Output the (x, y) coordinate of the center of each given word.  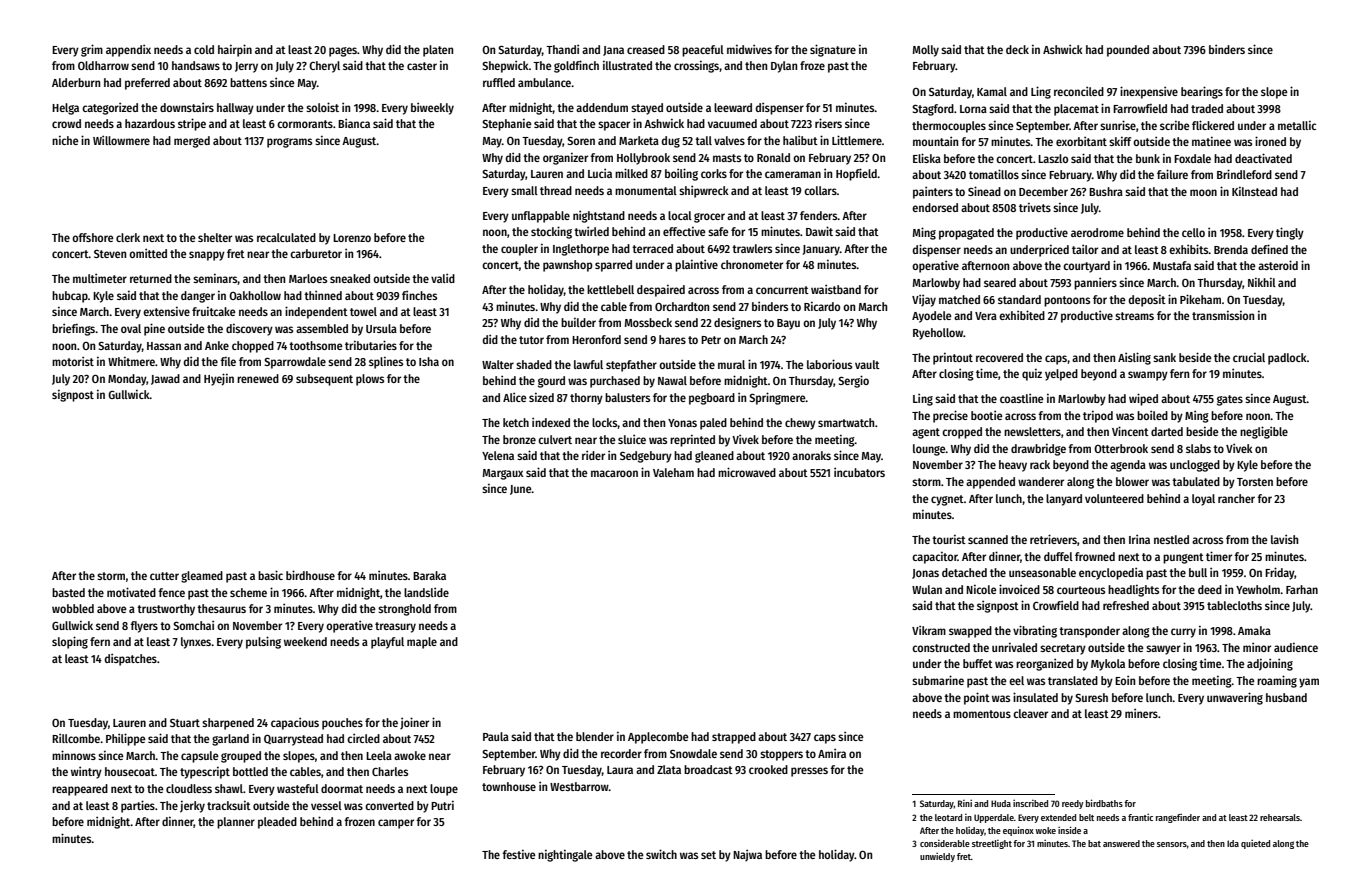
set (708, 855)
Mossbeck (648, 322)
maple (422, 643)
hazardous (150, 123)
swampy (1148, 376)
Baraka (429, 575)
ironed (1270, 141)
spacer (614, 126)
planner (236, 823)
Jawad (165, 379)
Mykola (1108, 665)
